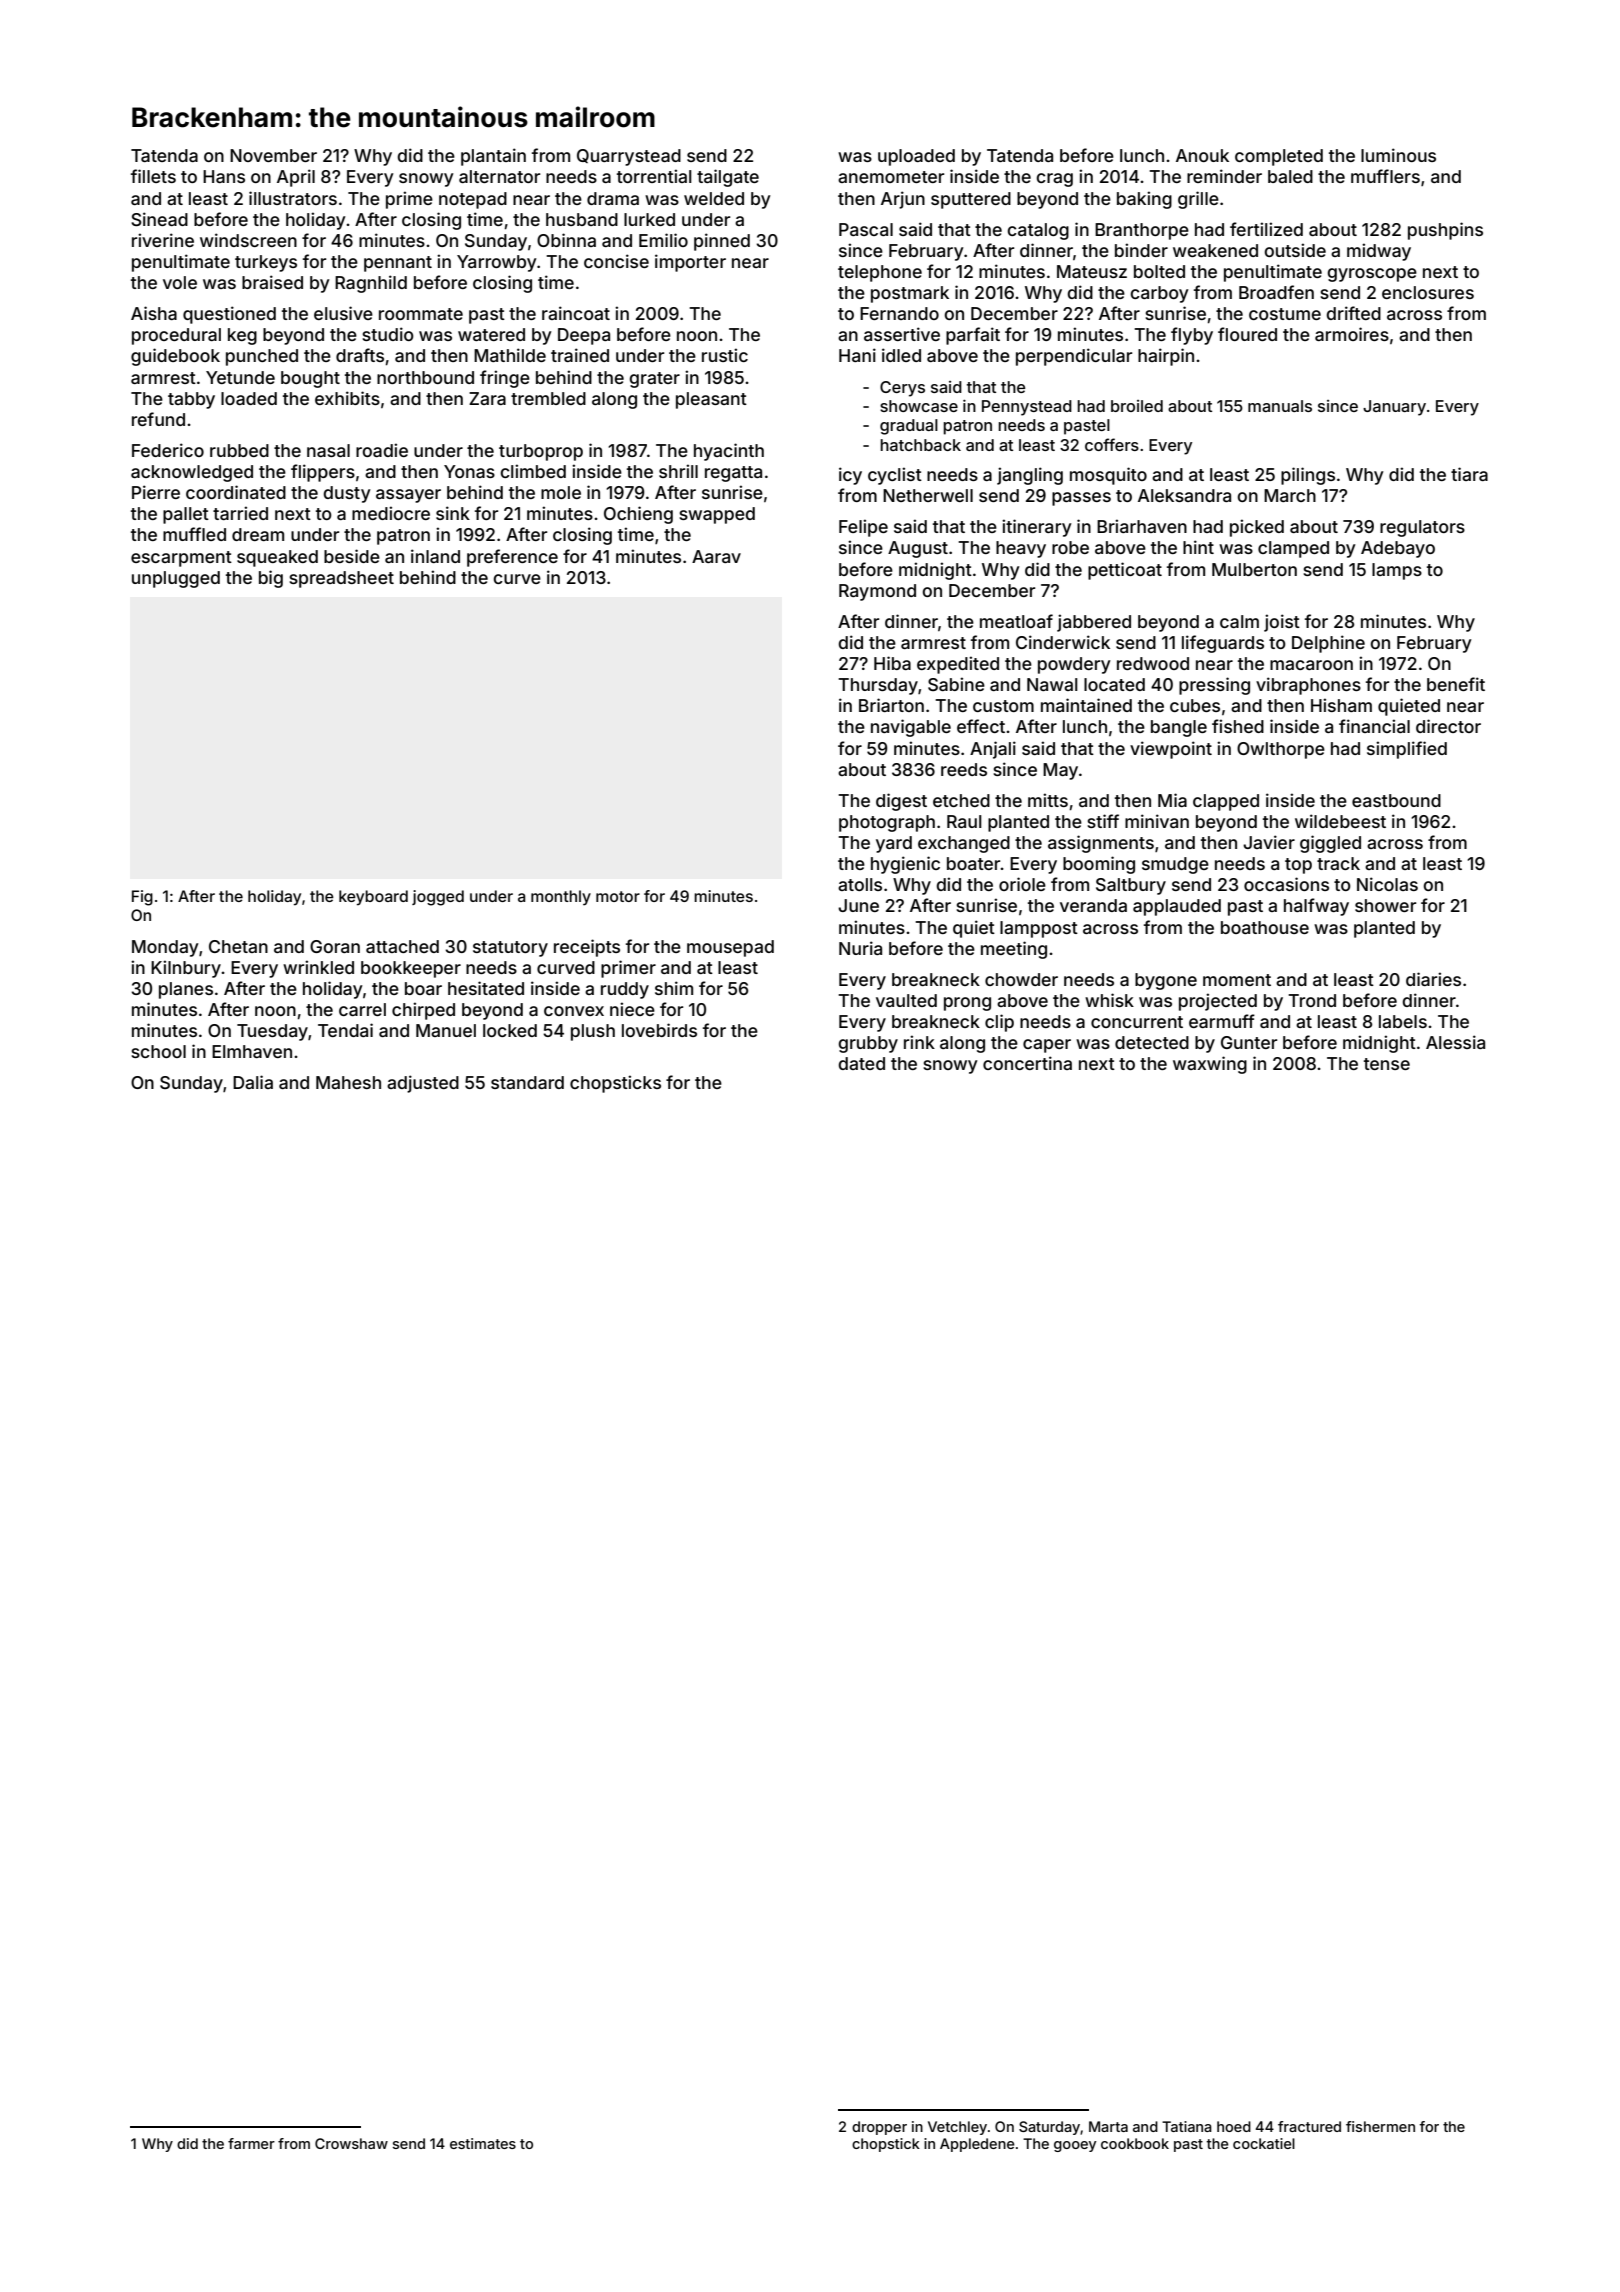  What do you see at coordinates (1279, 157) in the document?
I see `completed` at bounding box center [1279, 157].
